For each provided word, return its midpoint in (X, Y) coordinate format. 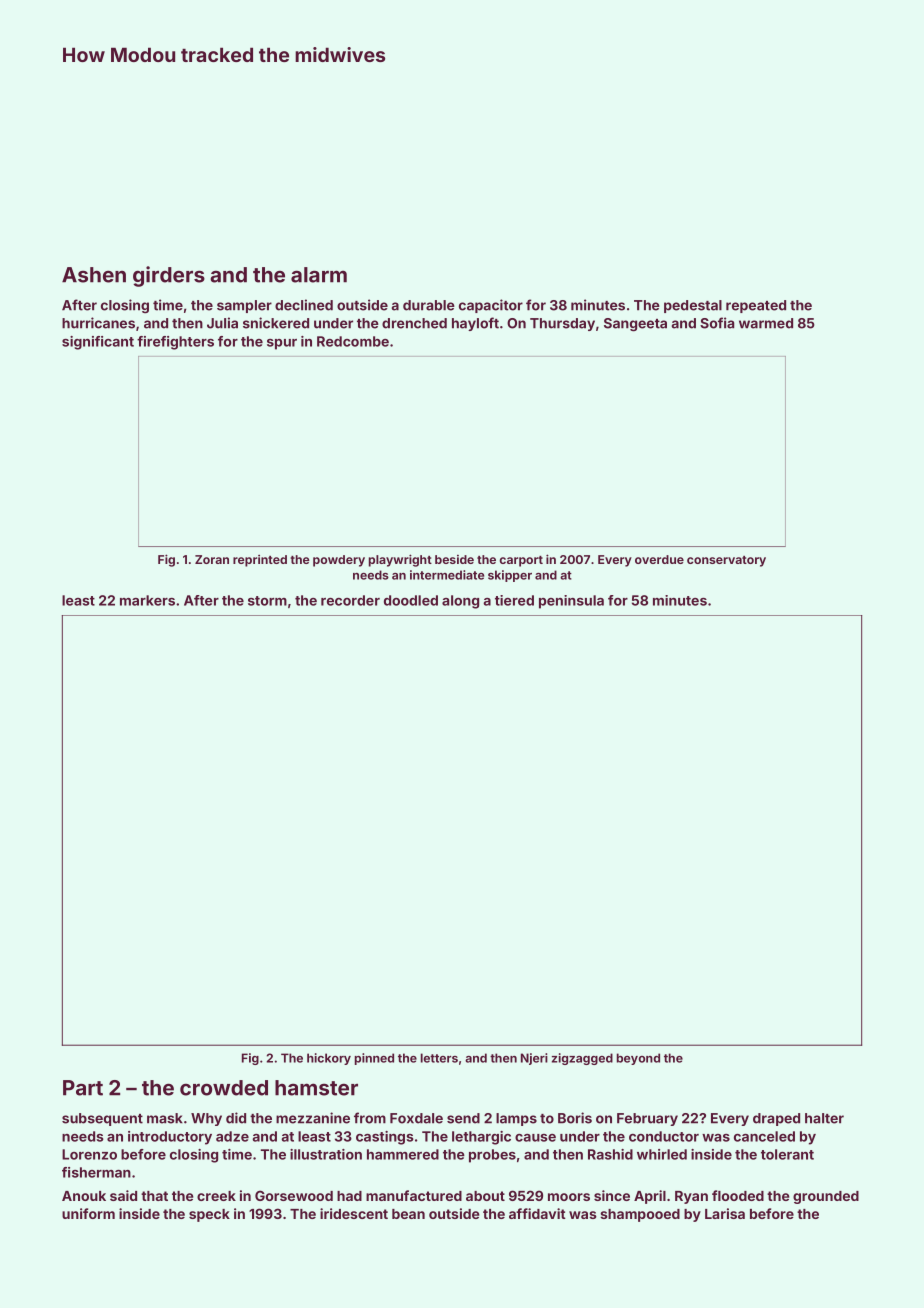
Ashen (94, 275)
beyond (638, 1059)
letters (439, 1058)
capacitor (491, 306)
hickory (329, 1059)
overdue (659, 559)
